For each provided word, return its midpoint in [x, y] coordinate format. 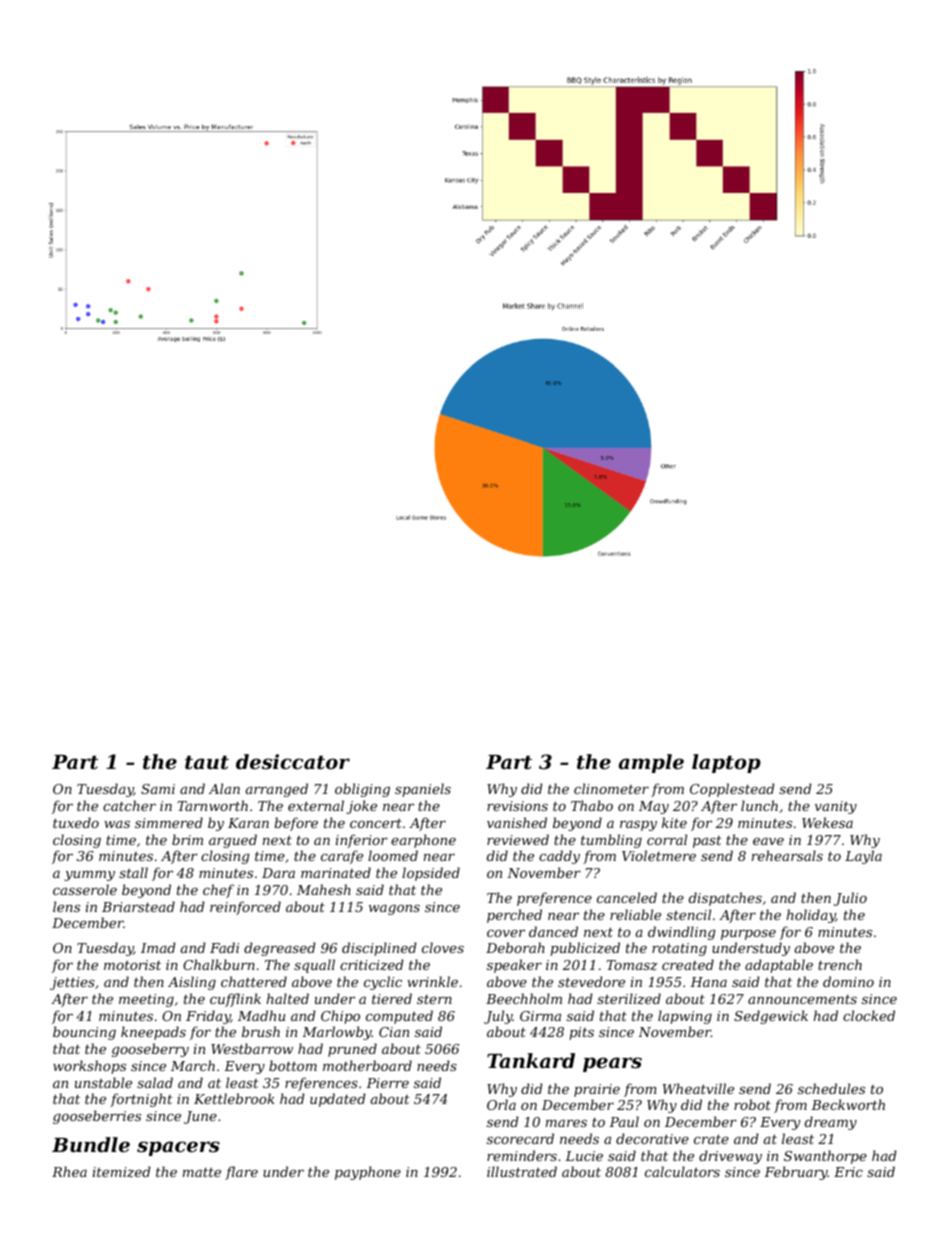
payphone [368, 1173]
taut [207, 762]
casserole [85, 889]
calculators [682, 1171]
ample [651, 763]
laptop [726, 763]
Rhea [69, 1171]
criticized [372, 965]
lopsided [431, 874]
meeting [146, 1000]
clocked [869, 1015]
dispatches [725, 899]
